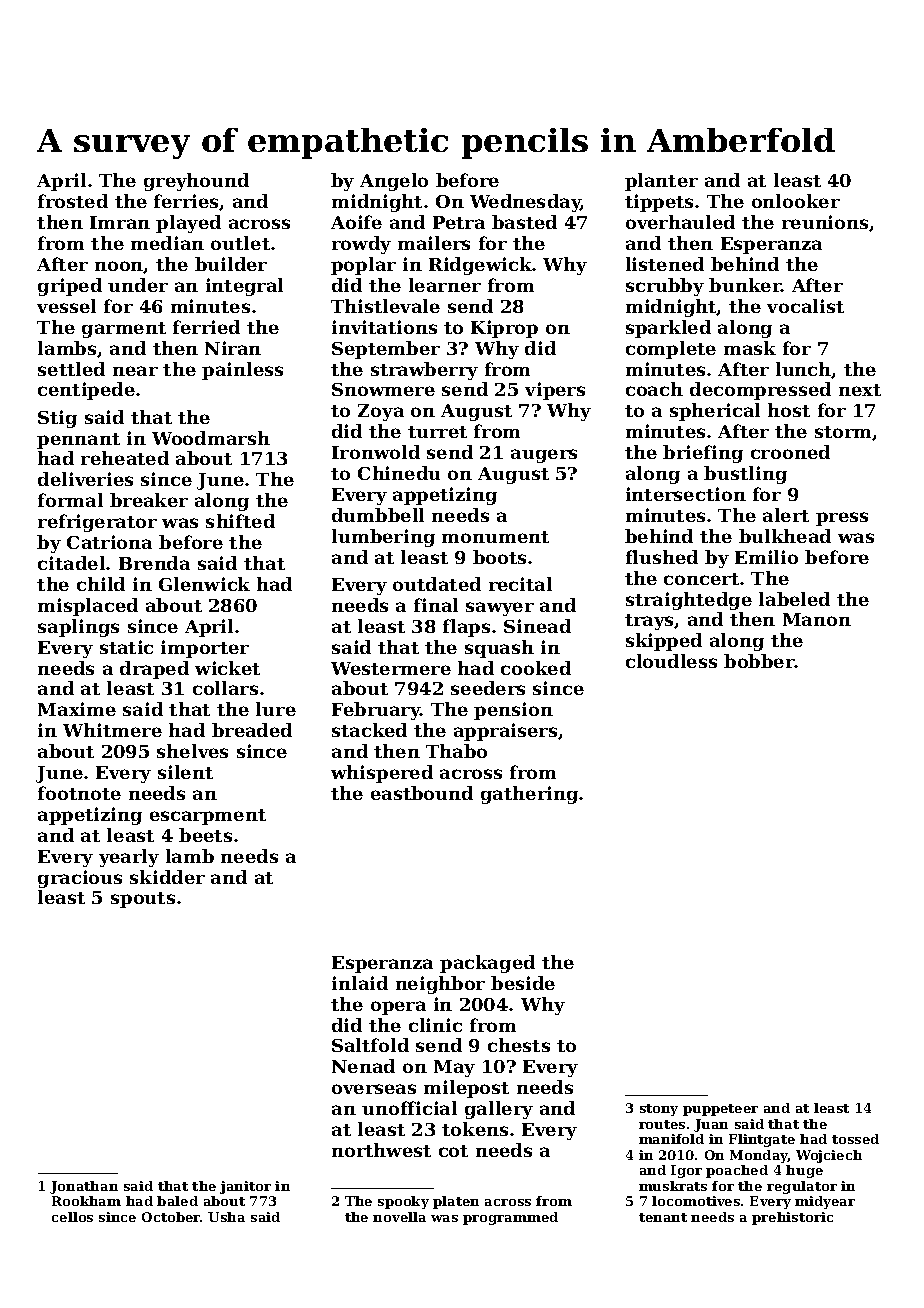 The image size is (924, 1308). Describe the element at coordinates (789, 410) in the screenshot. I see `host` at that location.
